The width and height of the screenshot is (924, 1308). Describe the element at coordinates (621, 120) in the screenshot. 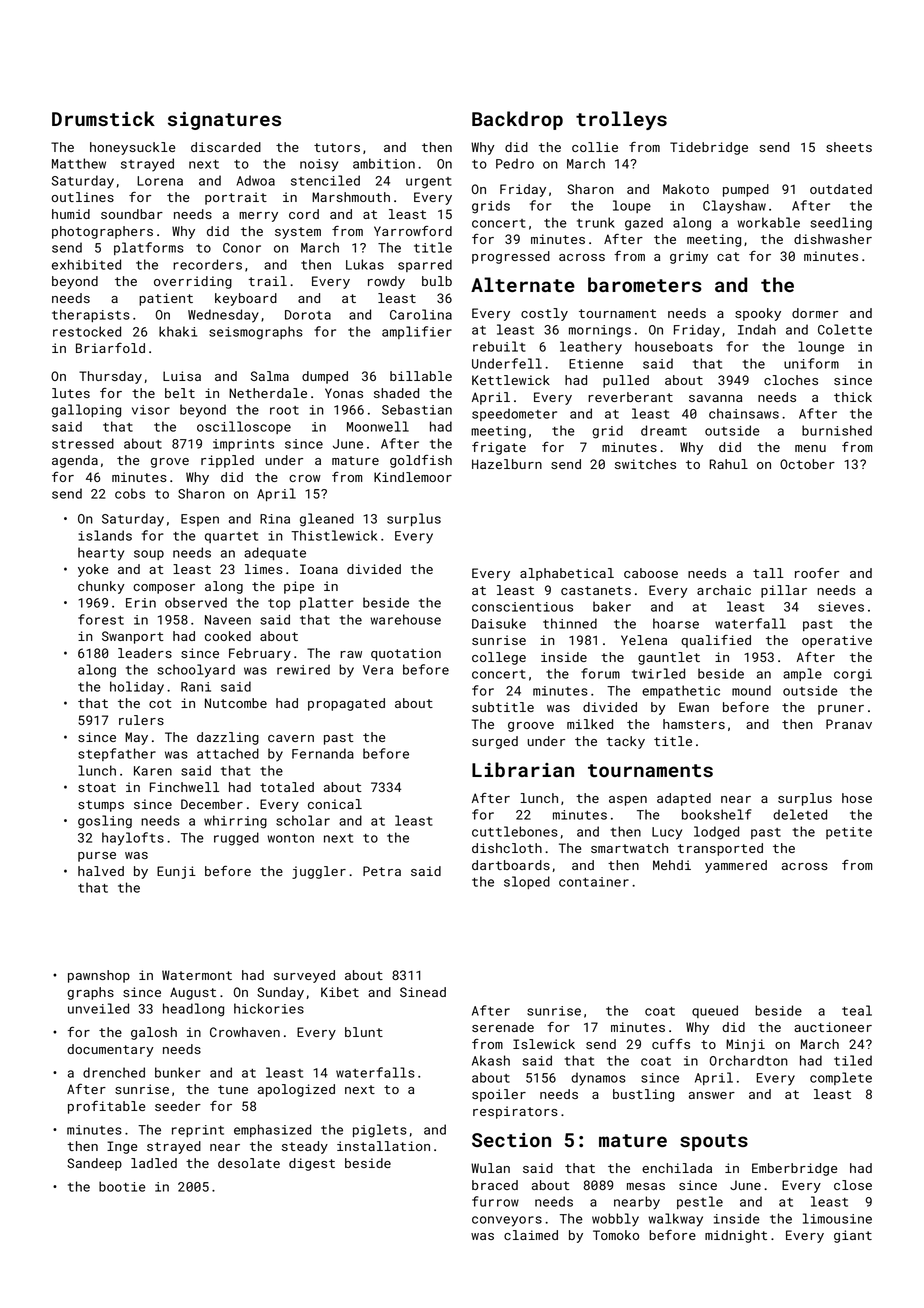

I see `trolleys` at that location.
